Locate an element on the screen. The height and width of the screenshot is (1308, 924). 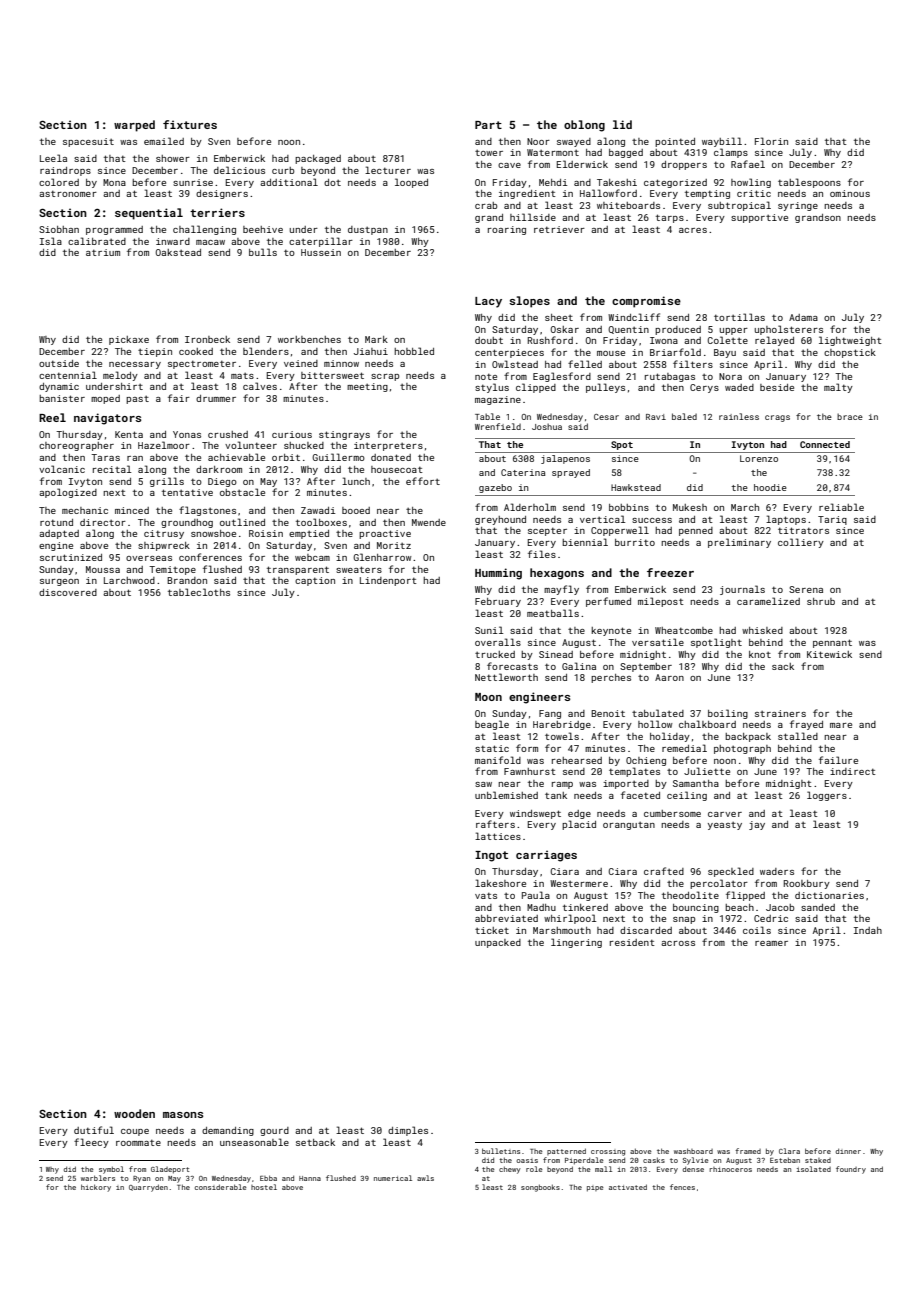
programmed is located at coordinates (114, 230).
